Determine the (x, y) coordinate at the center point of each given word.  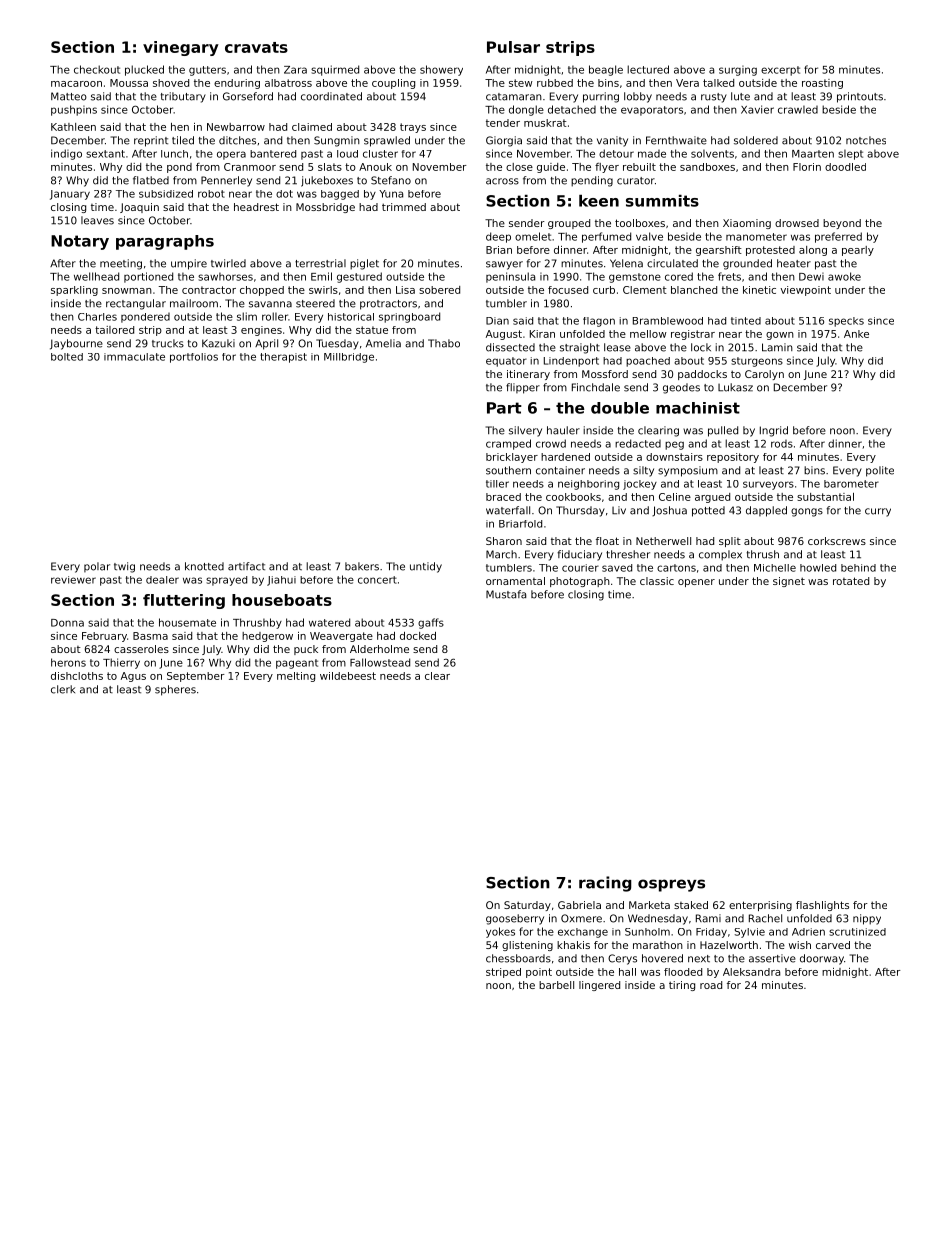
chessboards (518, 958)
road (711, 985)
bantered (273, 154)
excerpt (780, 71)
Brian (499, 250)
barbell (556, 985)
